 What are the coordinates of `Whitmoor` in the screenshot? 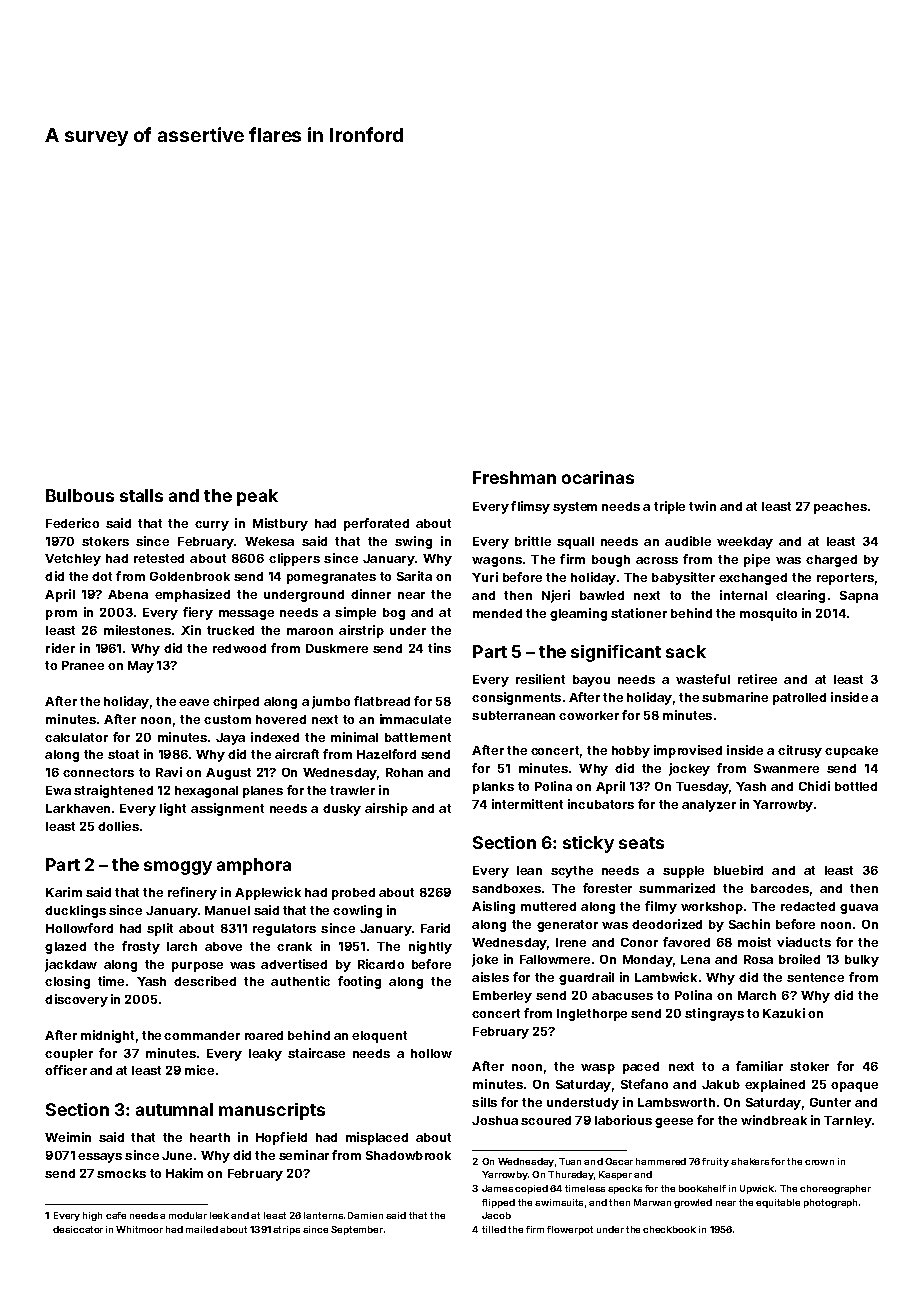 It's located at (139, 1229).
